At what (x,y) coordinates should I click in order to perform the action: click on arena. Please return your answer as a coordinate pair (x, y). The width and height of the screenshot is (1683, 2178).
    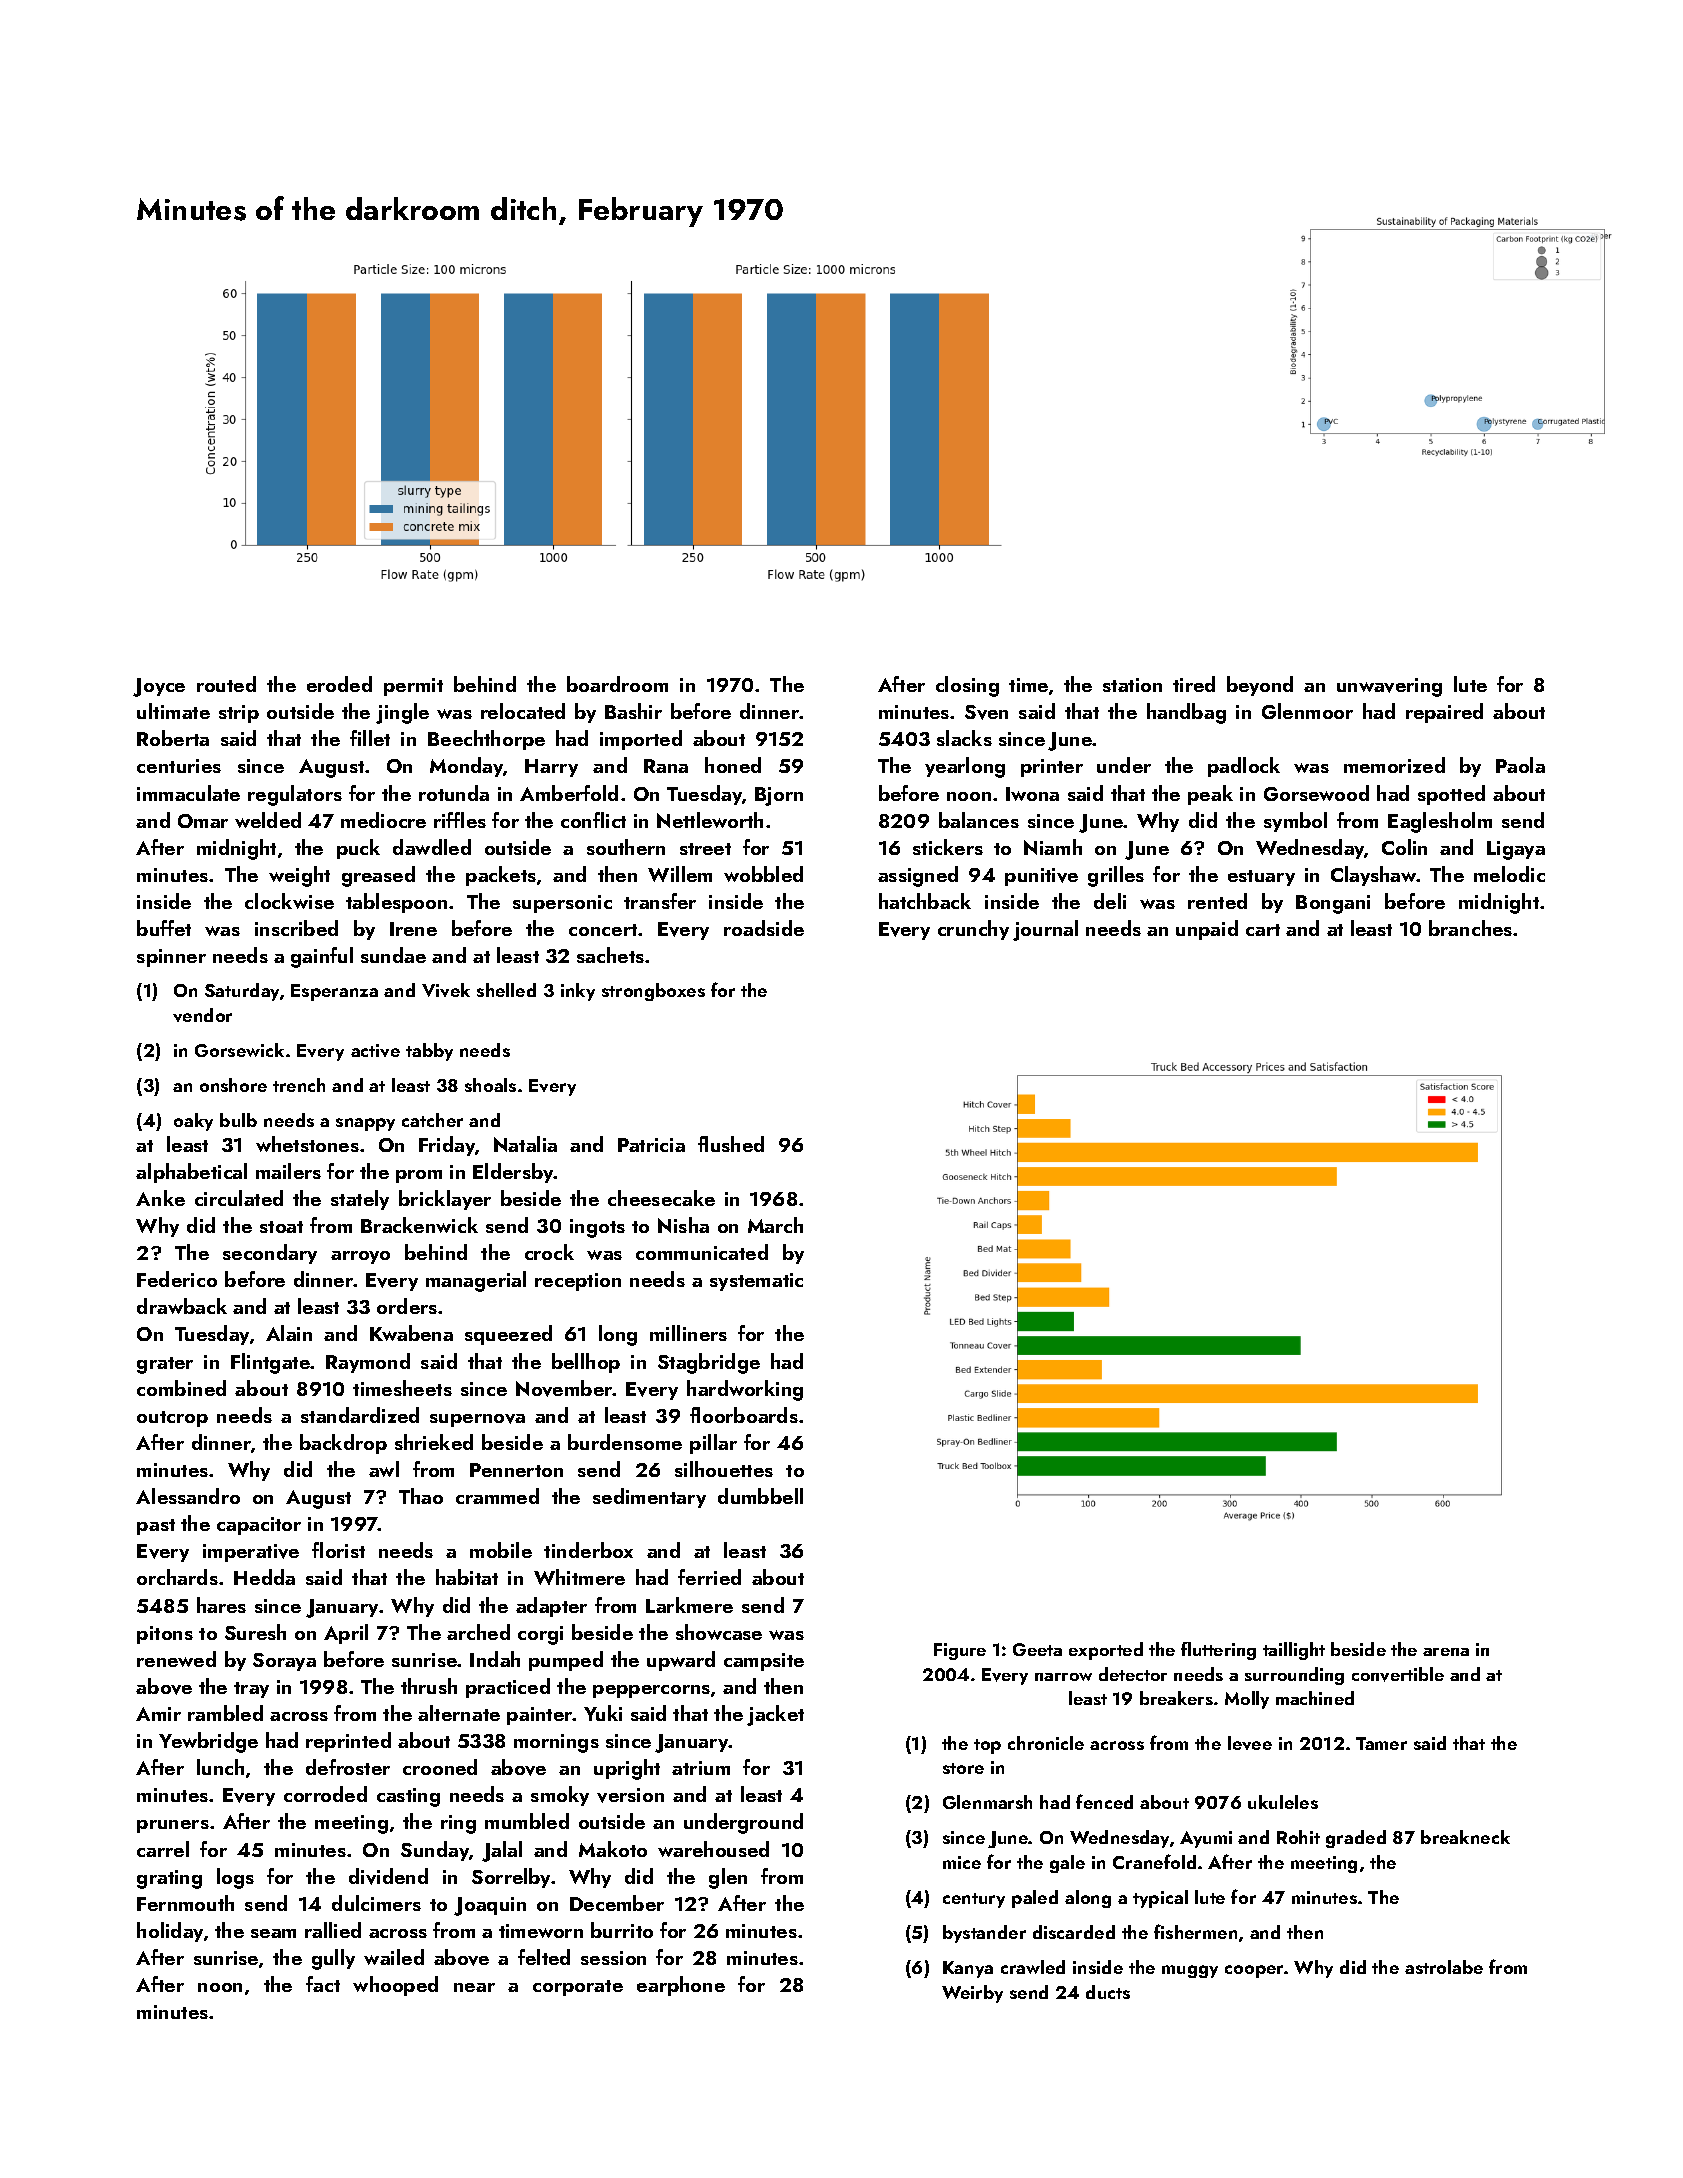
    Looking at the image, I should click on (1446, 1652).
